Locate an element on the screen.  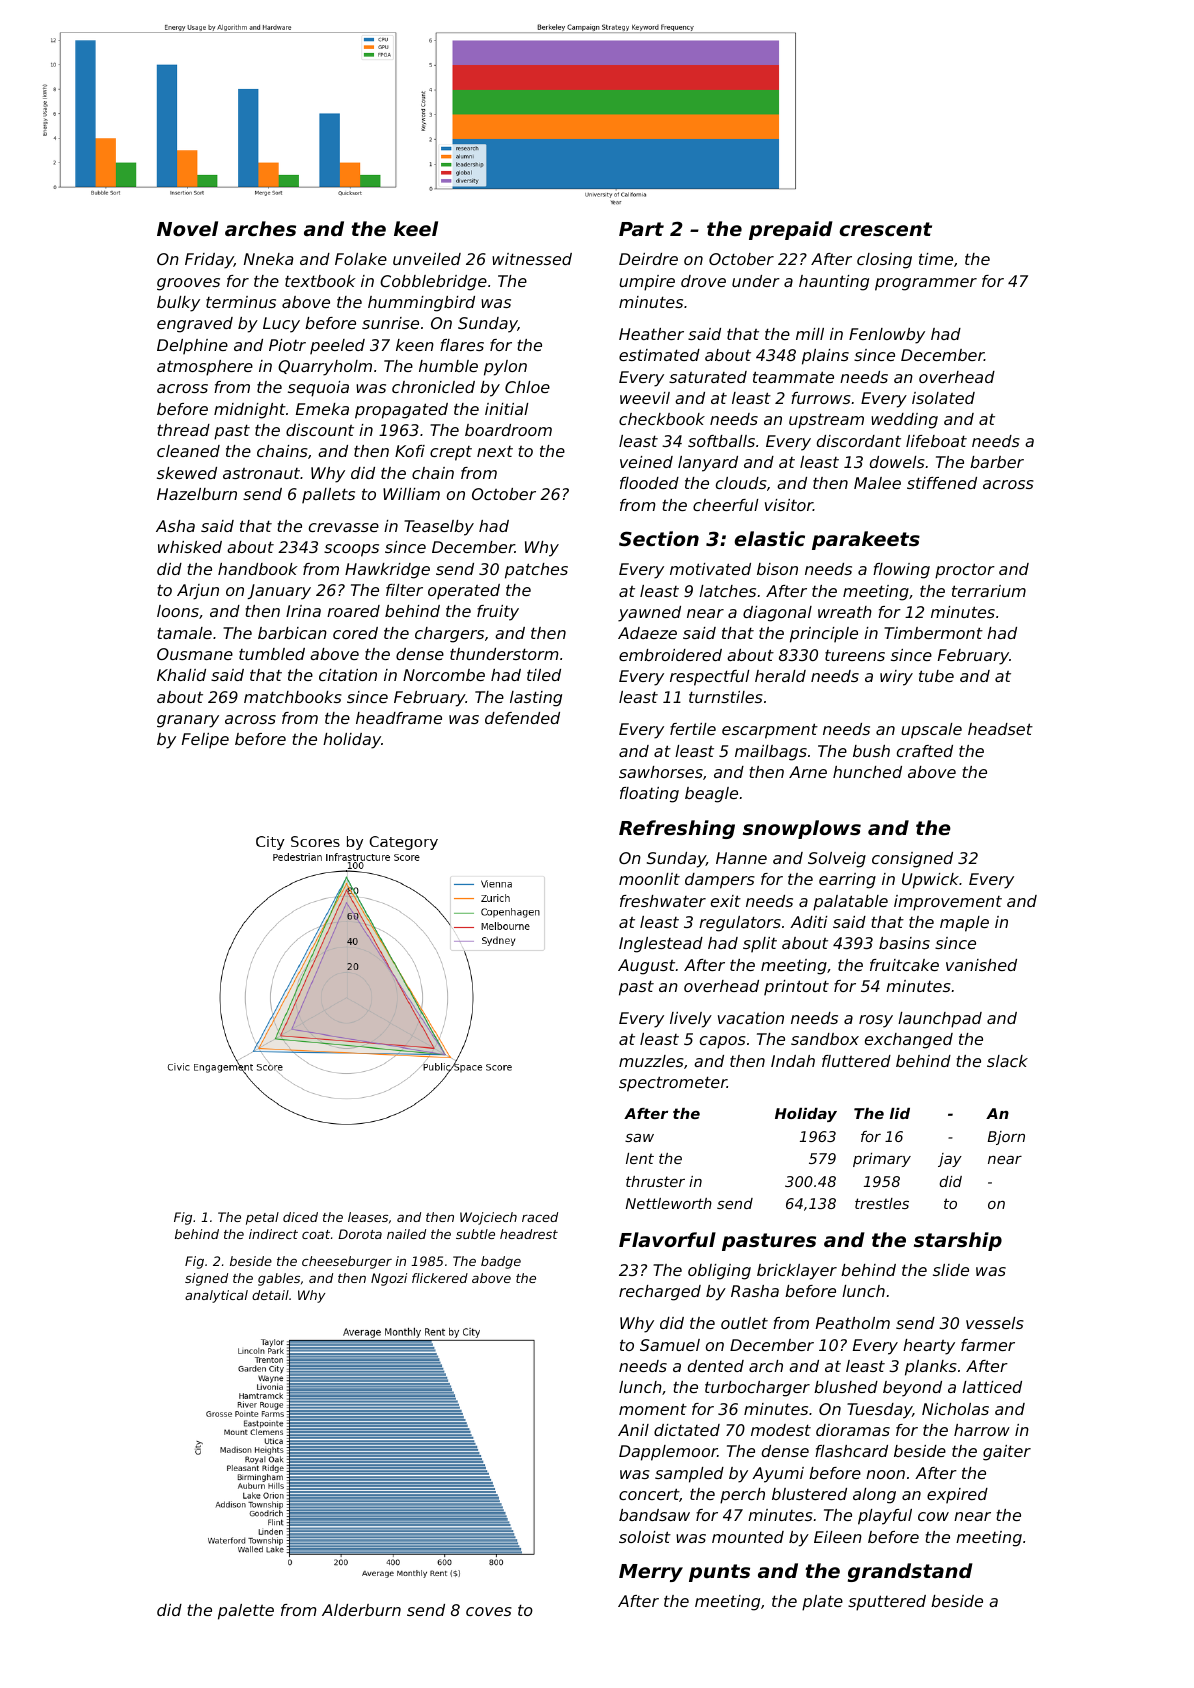
chargers is located at coordinates (449, 635).
